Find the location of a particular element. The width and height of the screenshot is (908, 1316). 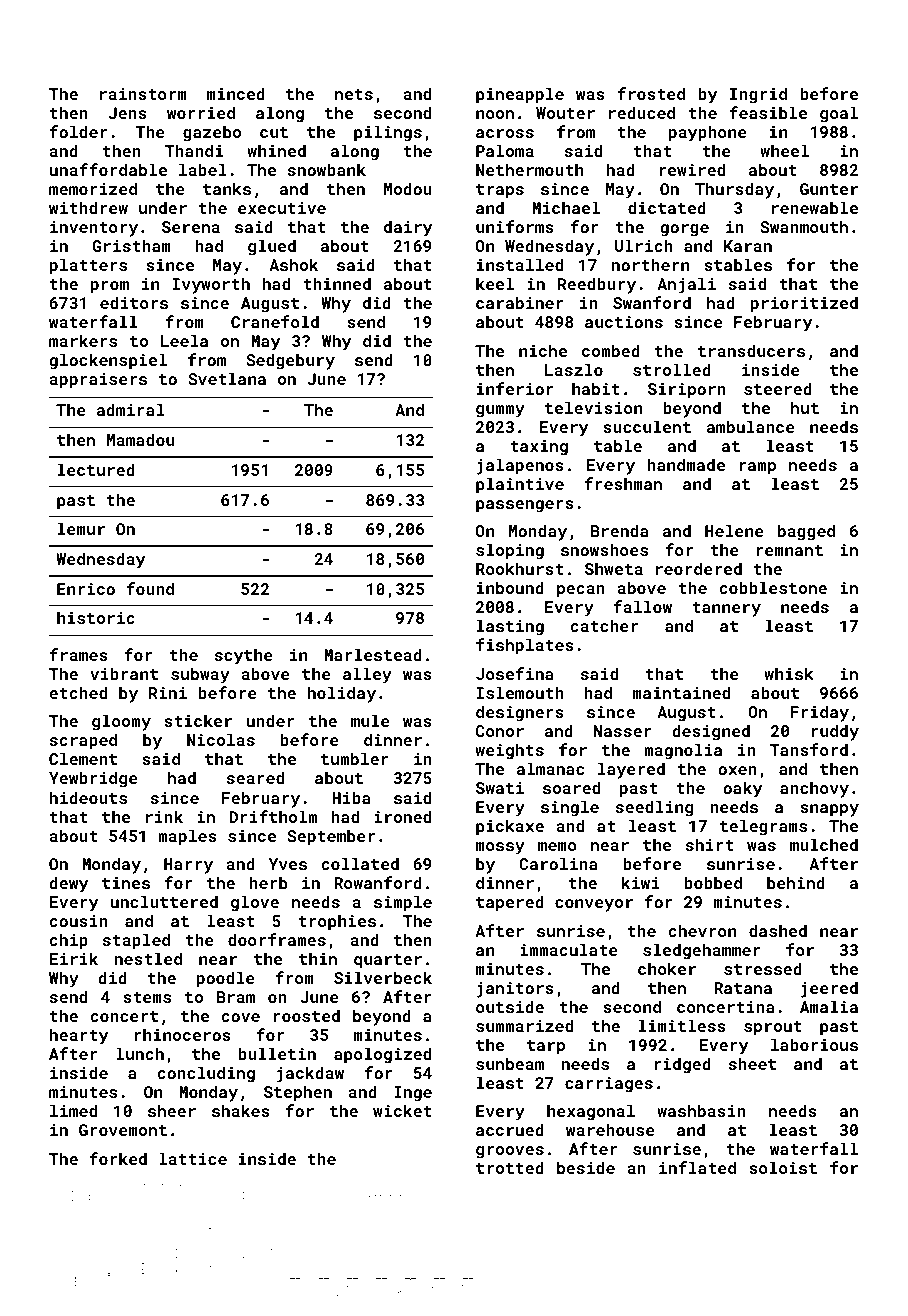

beside is located at coordinates (586, 1167).
